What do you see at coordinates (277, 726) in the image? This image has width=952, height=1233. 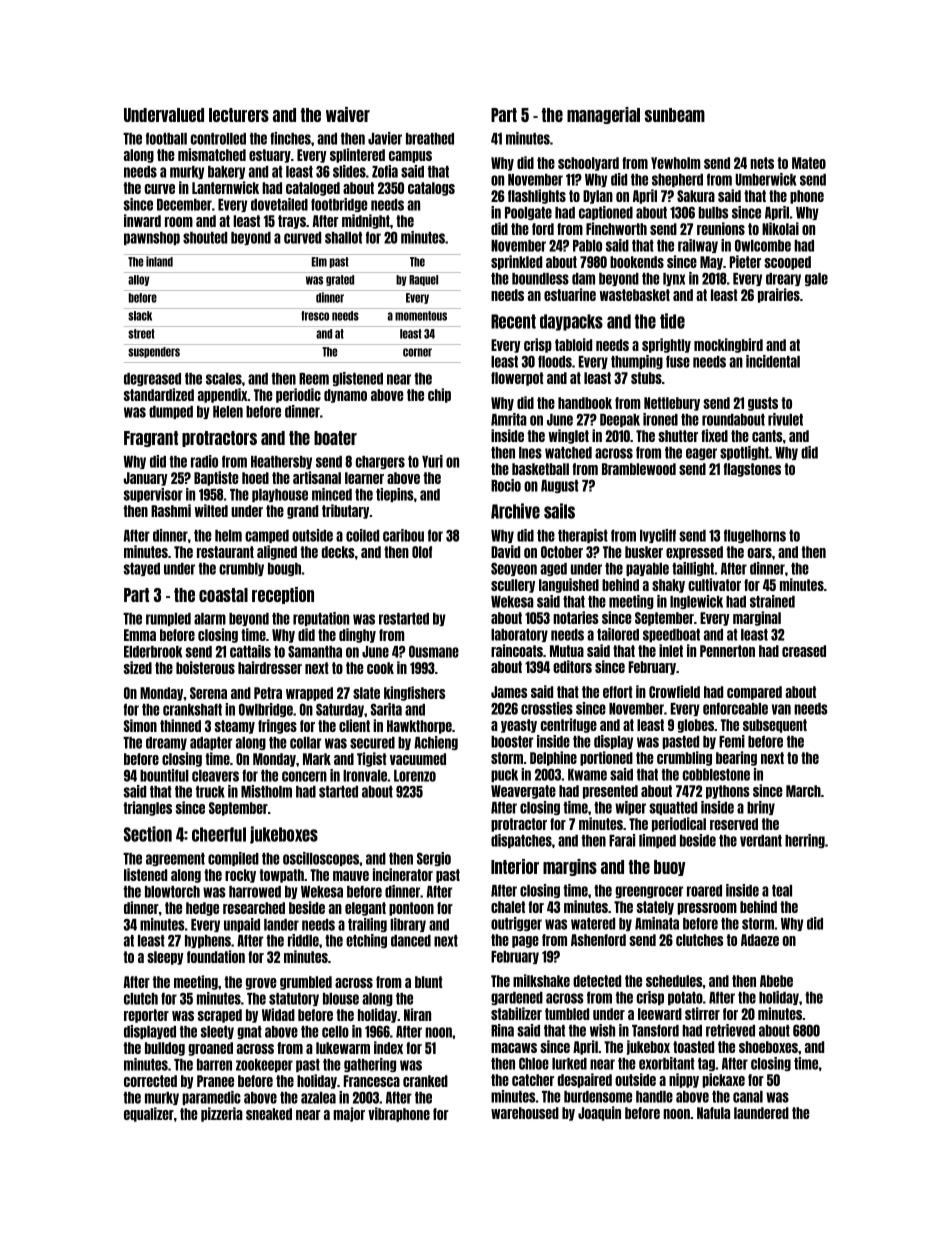 I see `fringes` at bounding box center [277, 726].
